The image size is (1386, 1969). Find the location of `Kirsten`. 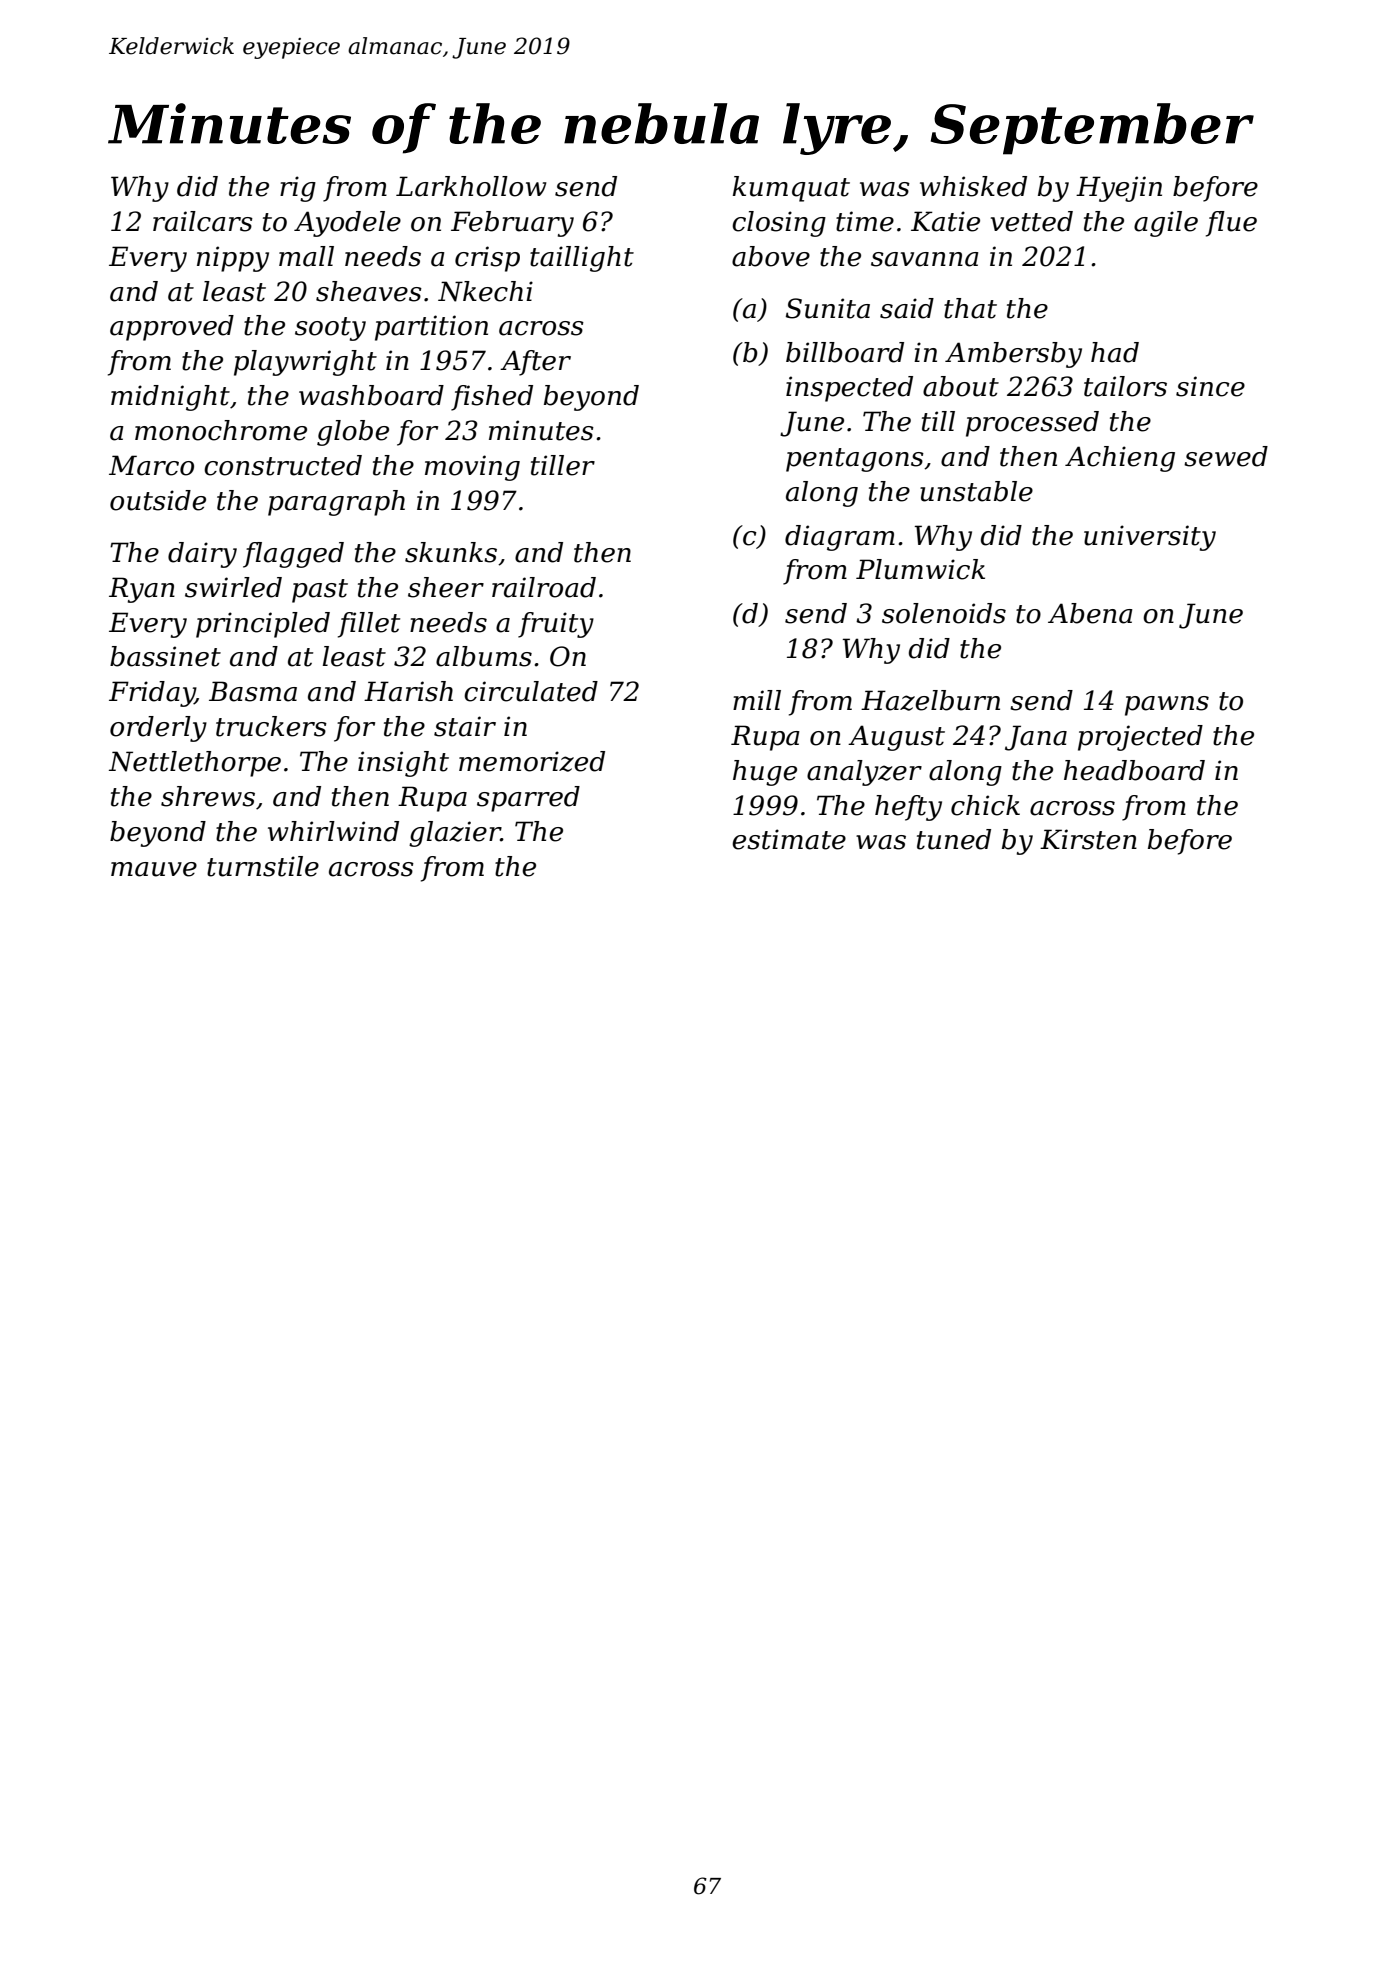

Kirsten is located at coordinates (1088, 839).
